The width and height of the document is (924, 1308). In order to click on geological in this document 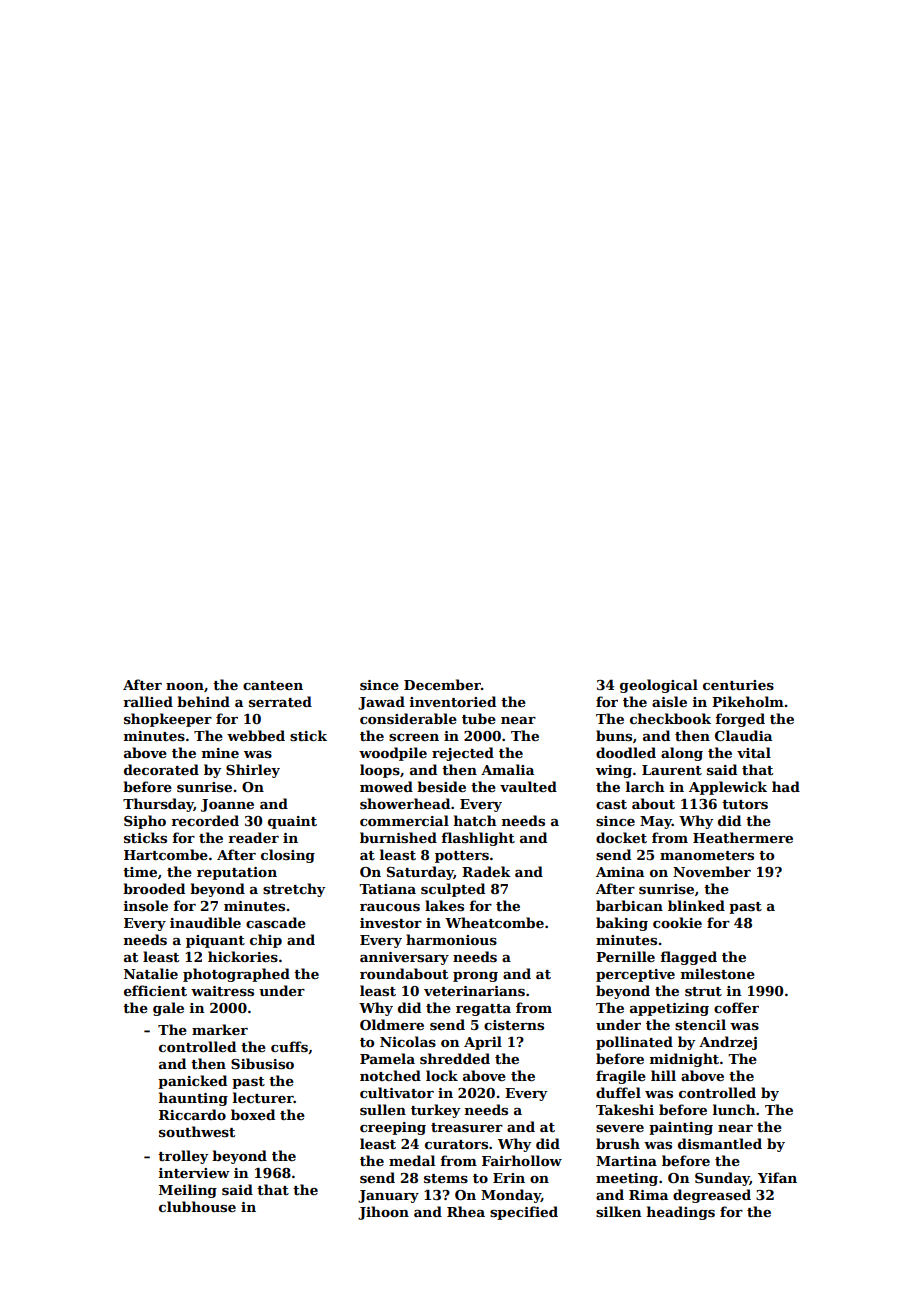, I will do `click(659, 686)`.
